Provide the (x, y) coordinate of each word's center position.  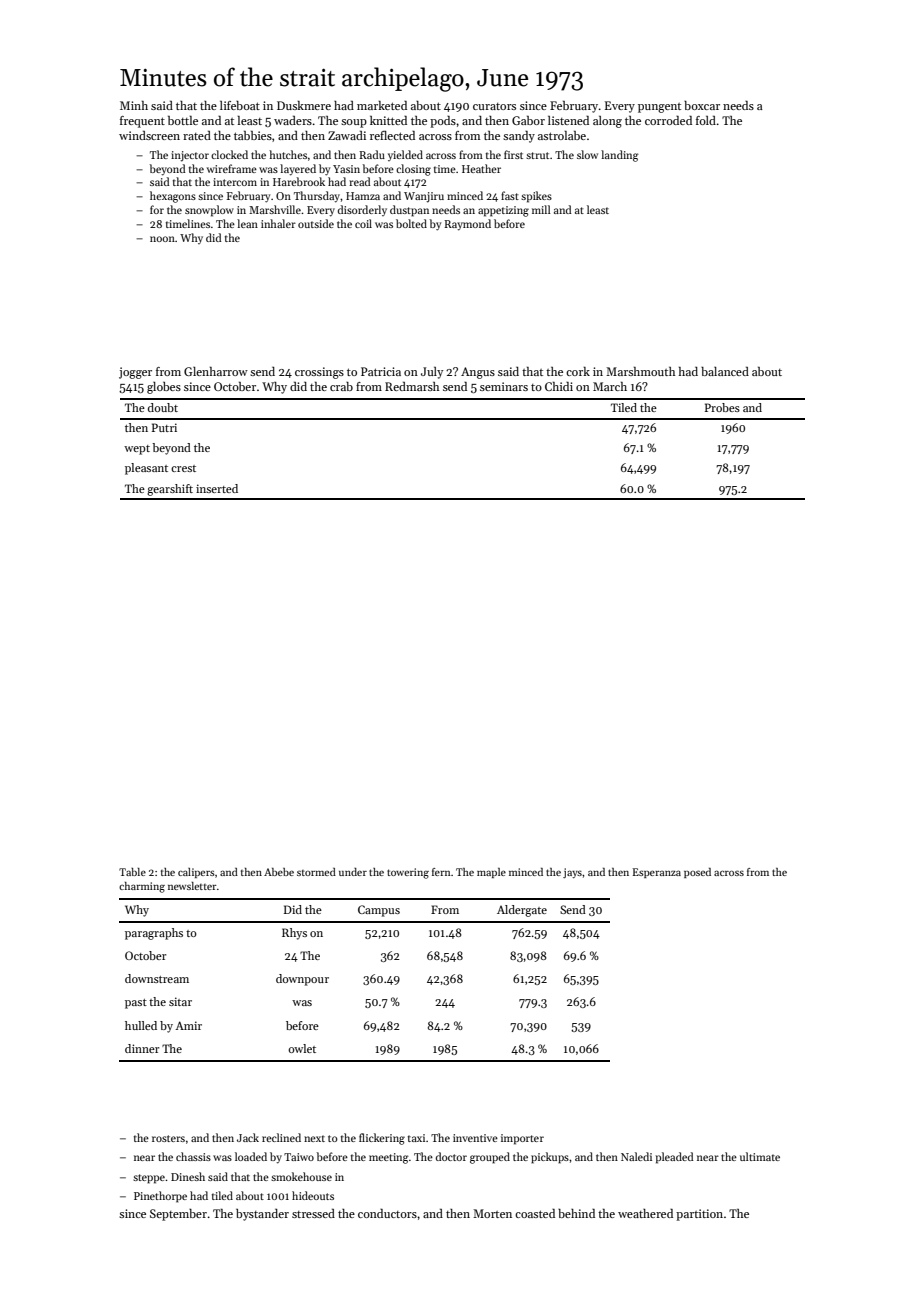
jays (572, 873)
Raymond (467, 225)
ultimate (760, 1156)
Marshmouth (640, 371)
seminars (504, 386)
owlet (302, 1048)
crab (341, 386)
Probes (722, 407)
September (178, 1215)
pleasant (146, 469)
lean (247, 223)
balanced (725, 371)
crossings (319, 373)
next (314, 1138)
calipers (196, 873)
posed (697, 873)
